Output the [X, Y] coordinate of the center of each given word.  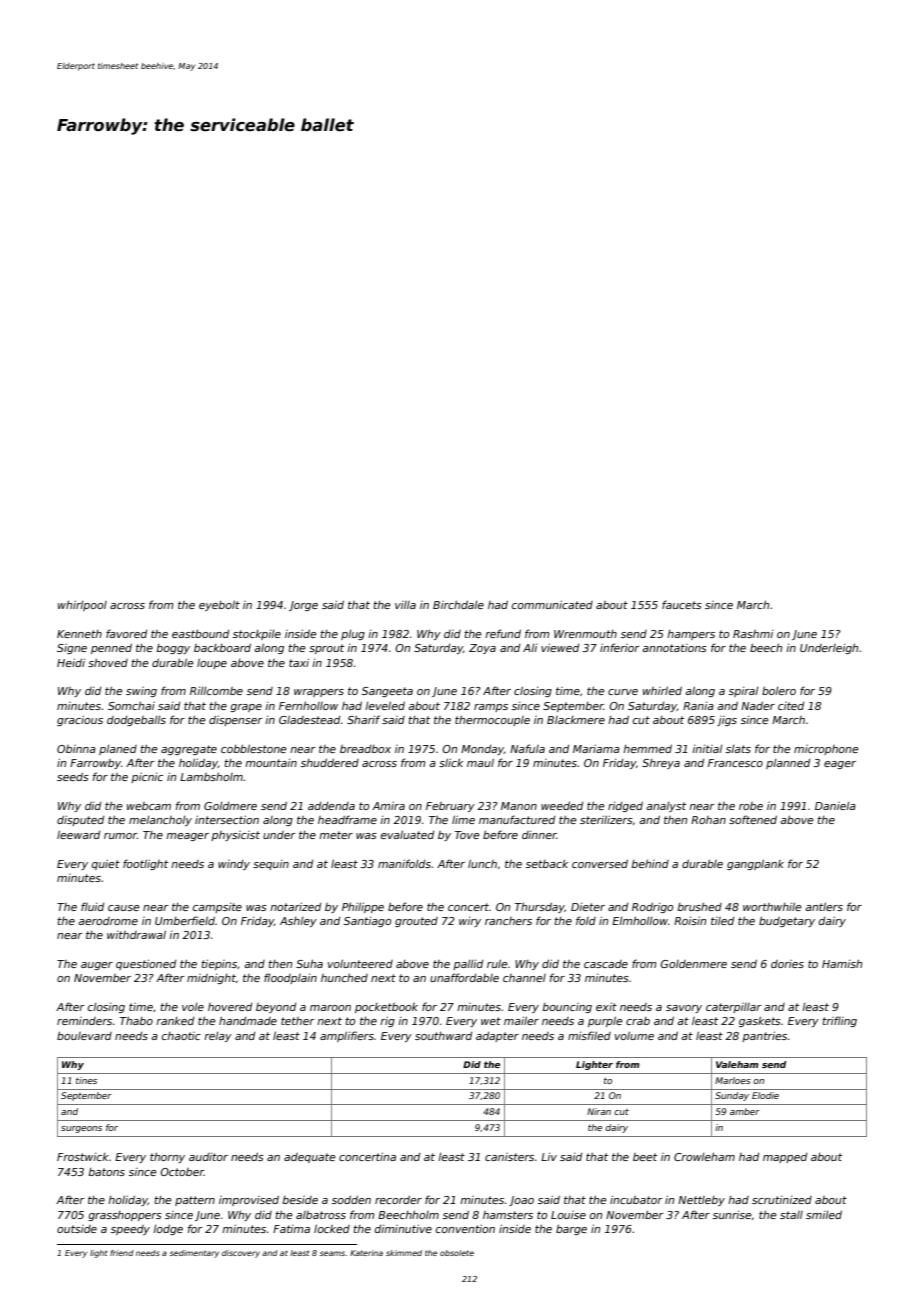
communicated [552, 604]
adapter [497, 1037]
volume [634, 1035]
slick [451, 762]
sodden [351, 1199]
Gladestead [309, 719]
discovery [241, 1254]
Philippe [363, 907]
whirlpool [82, 605]
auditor [208, 1156]
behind [650, 863]
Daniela [835, 806]
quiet [106, 864]
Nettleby [701, 1201]
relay [218, 1037]
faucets [682, 604]
